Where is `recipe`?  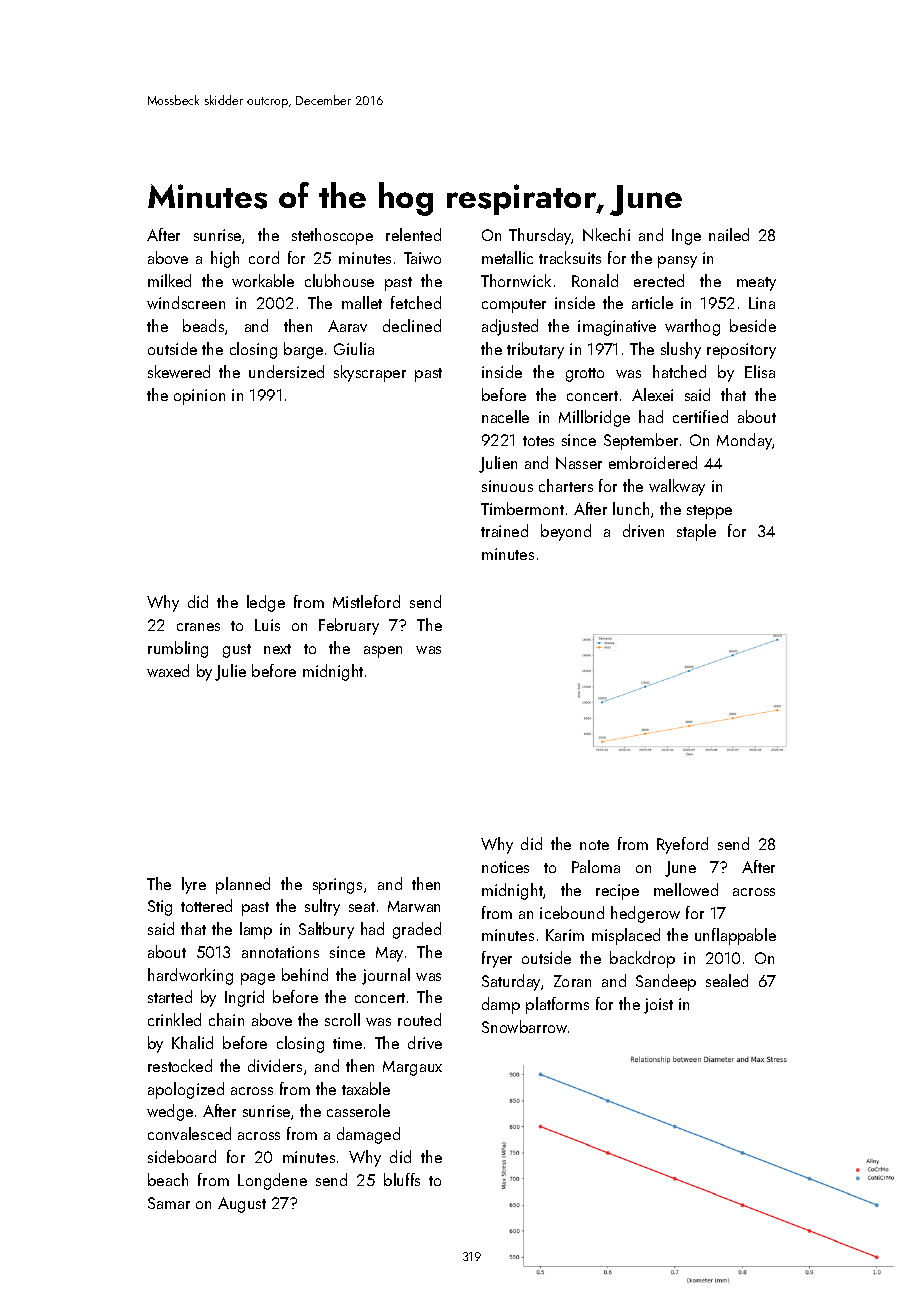 recipe is located at coordinates (617, 892).
